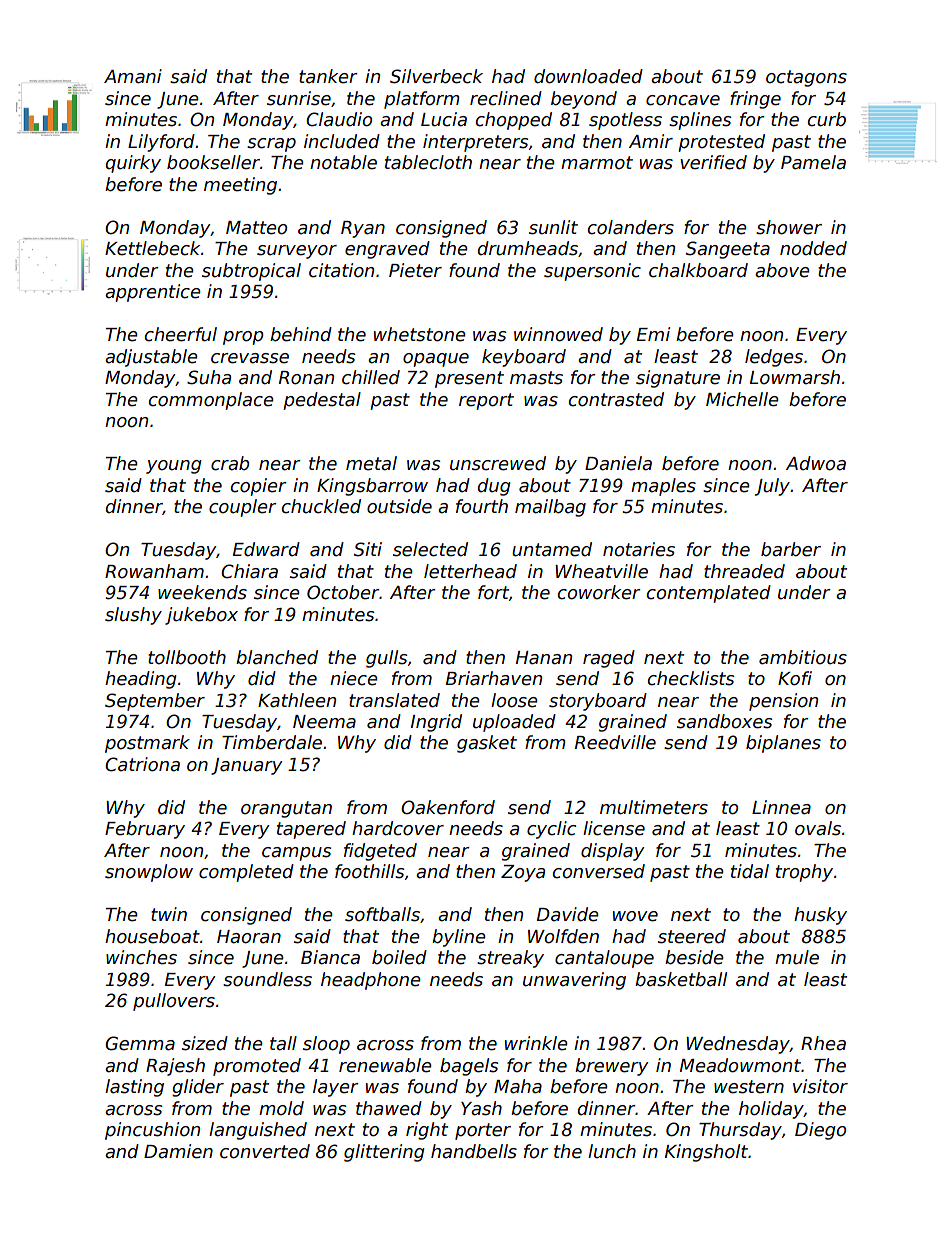 The image size is (952, 1233). Describe the element at coordinates (781, 807) in the screenshot. I see `Linnea` at that location.
